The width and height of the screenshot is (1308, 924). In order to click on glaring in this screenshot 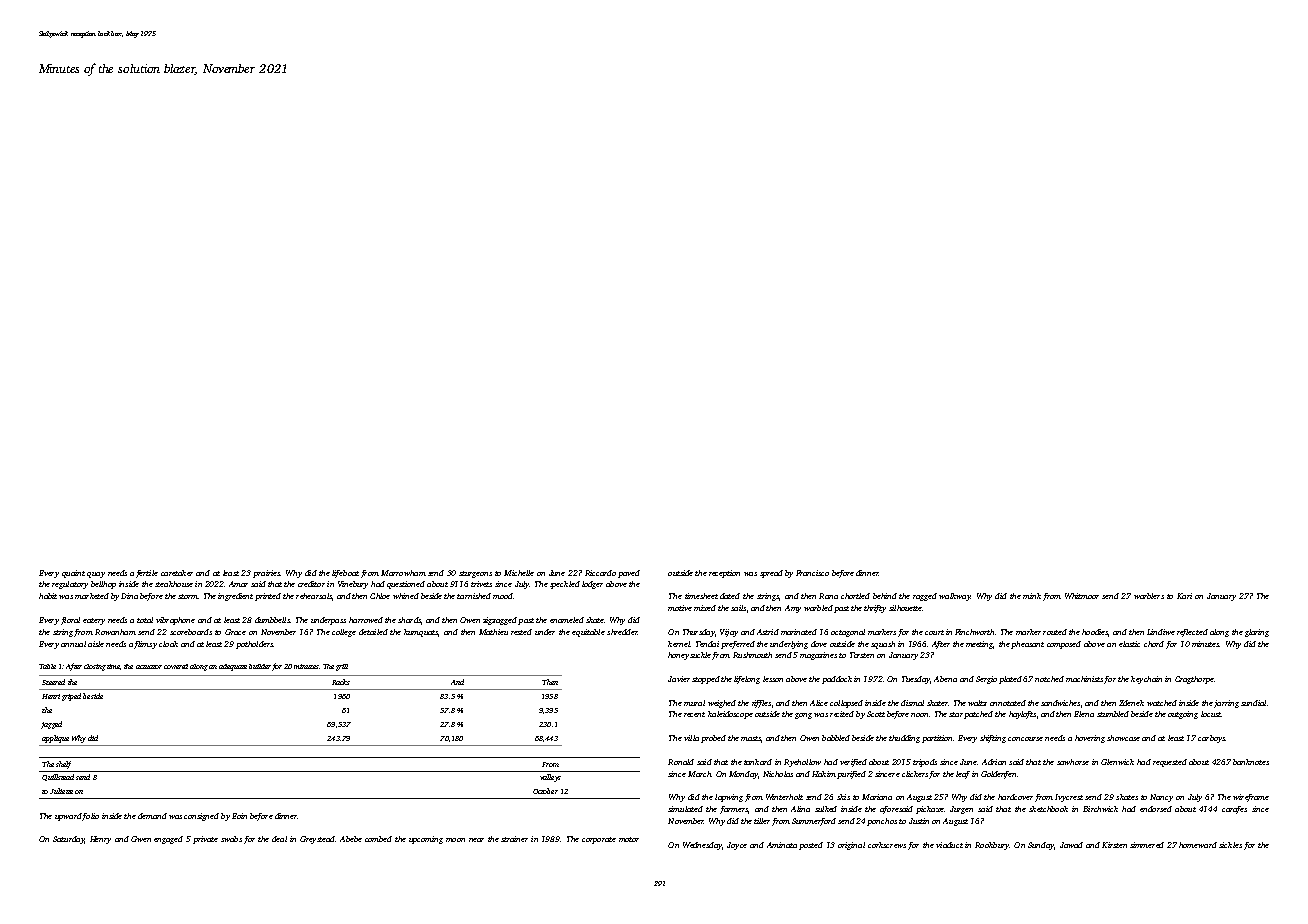, I will do `click(1257, 633)`.
